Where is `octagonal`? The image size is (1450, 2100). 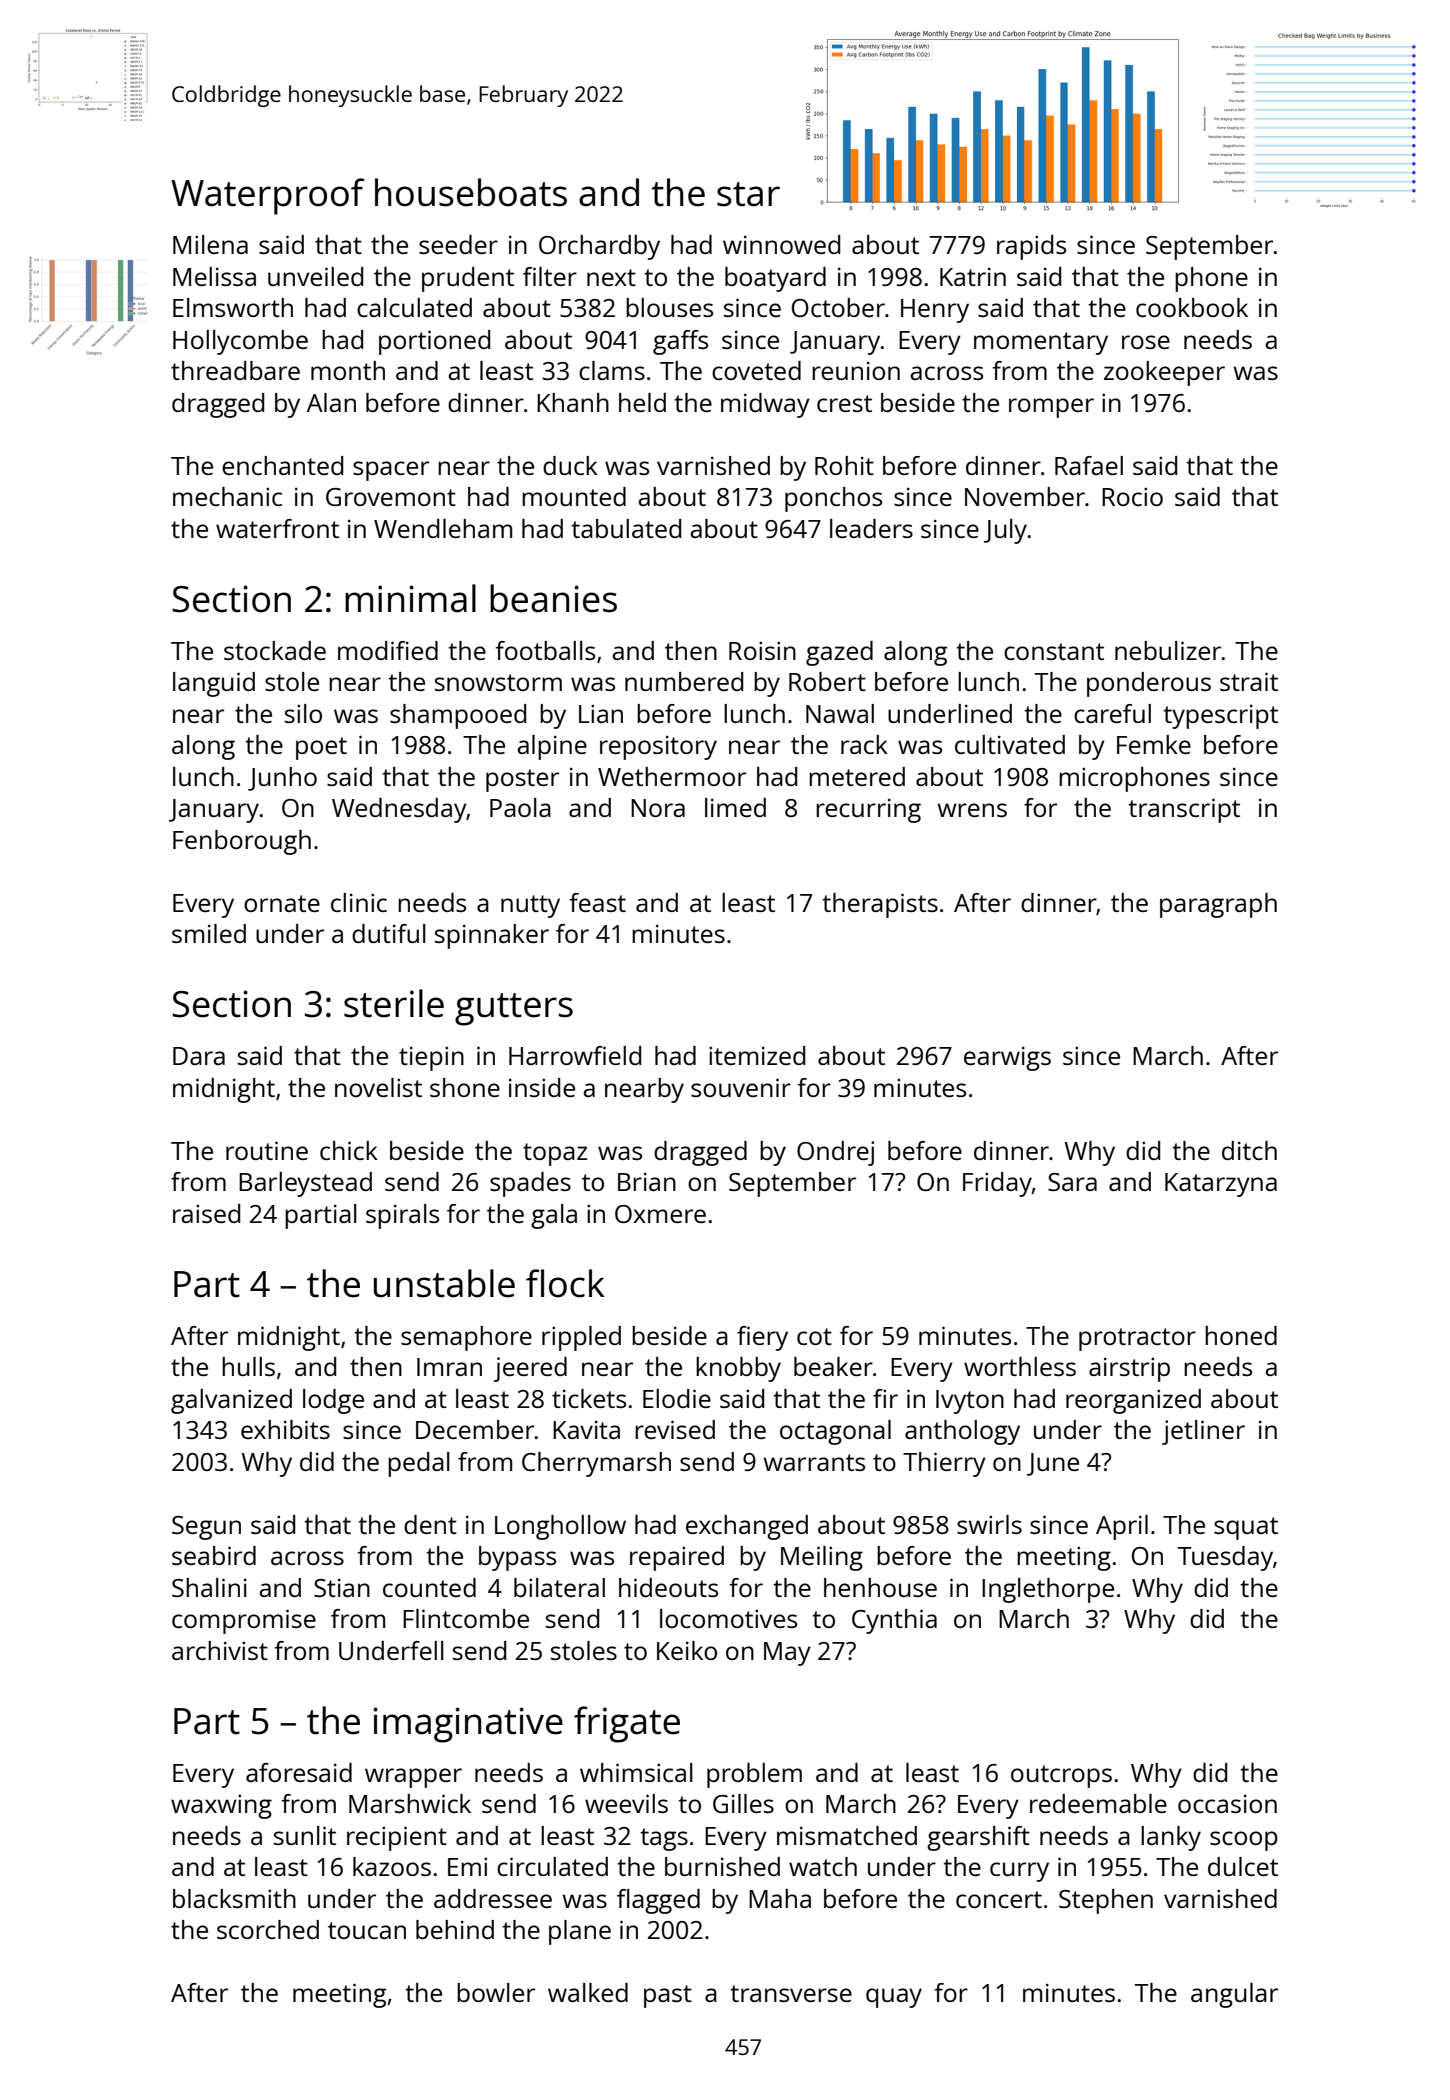 octagonal is located at coordinates (835, 1432).
